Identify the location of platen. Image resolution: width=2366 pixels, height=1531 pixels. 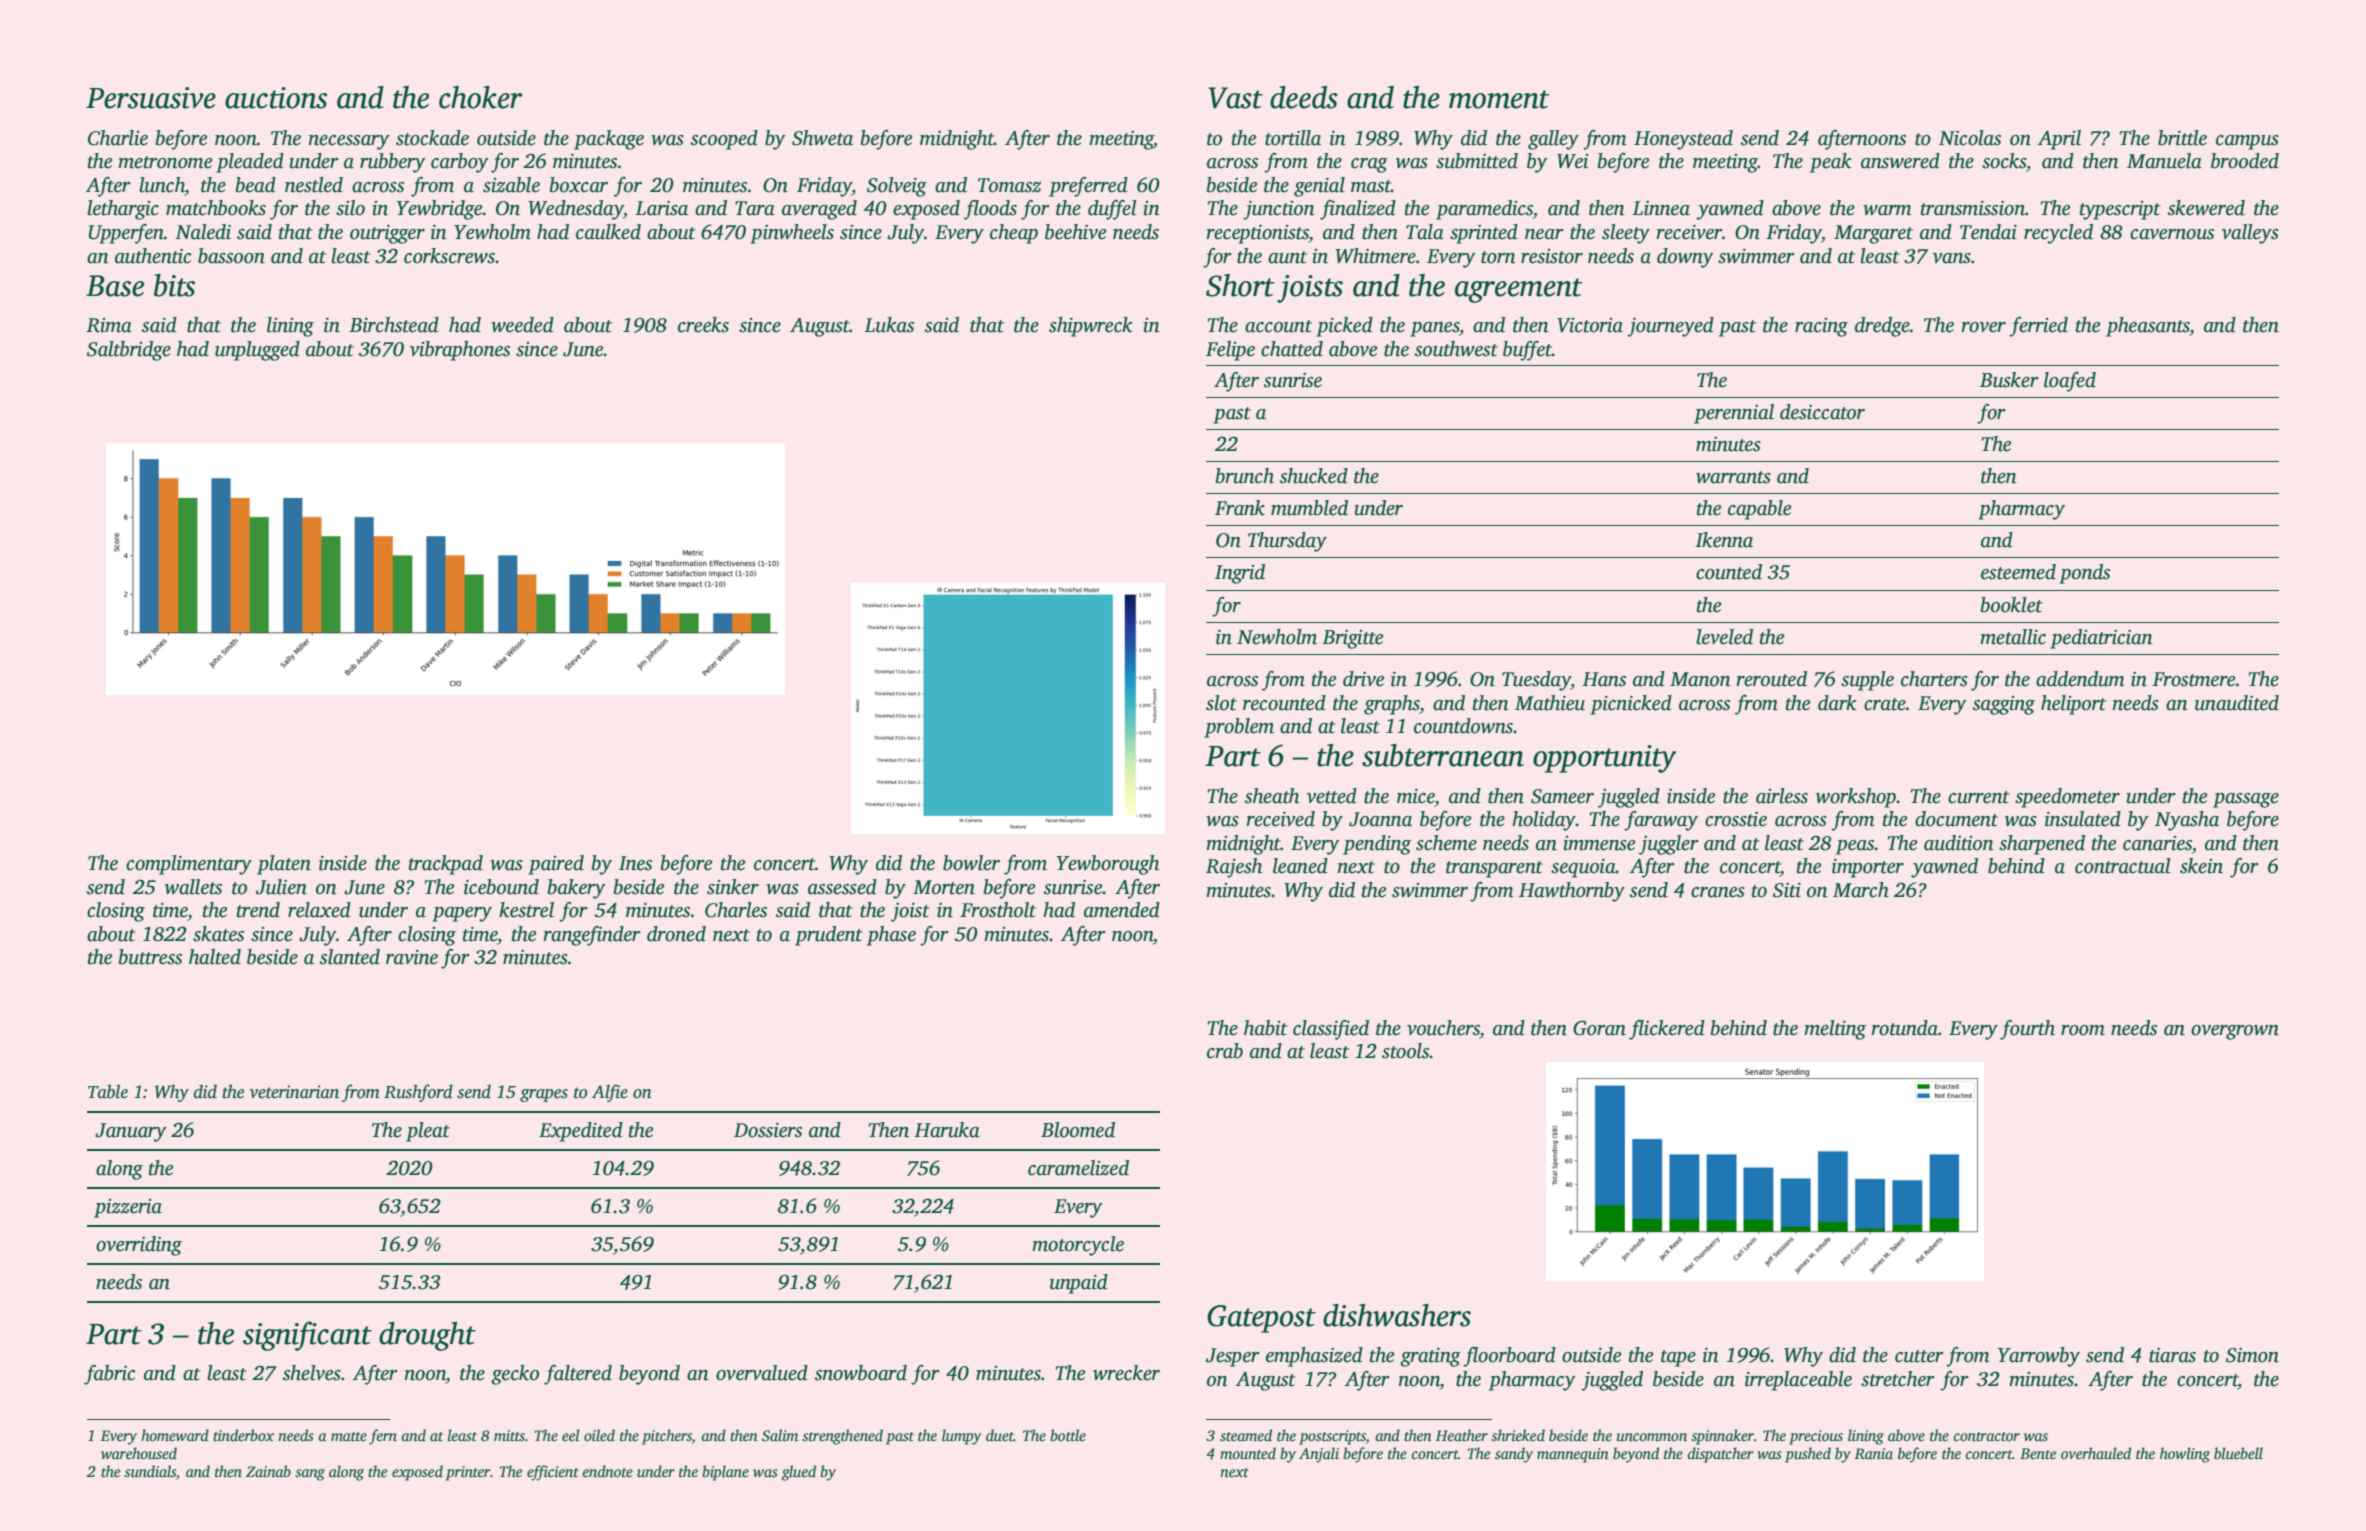
(284, 865).
